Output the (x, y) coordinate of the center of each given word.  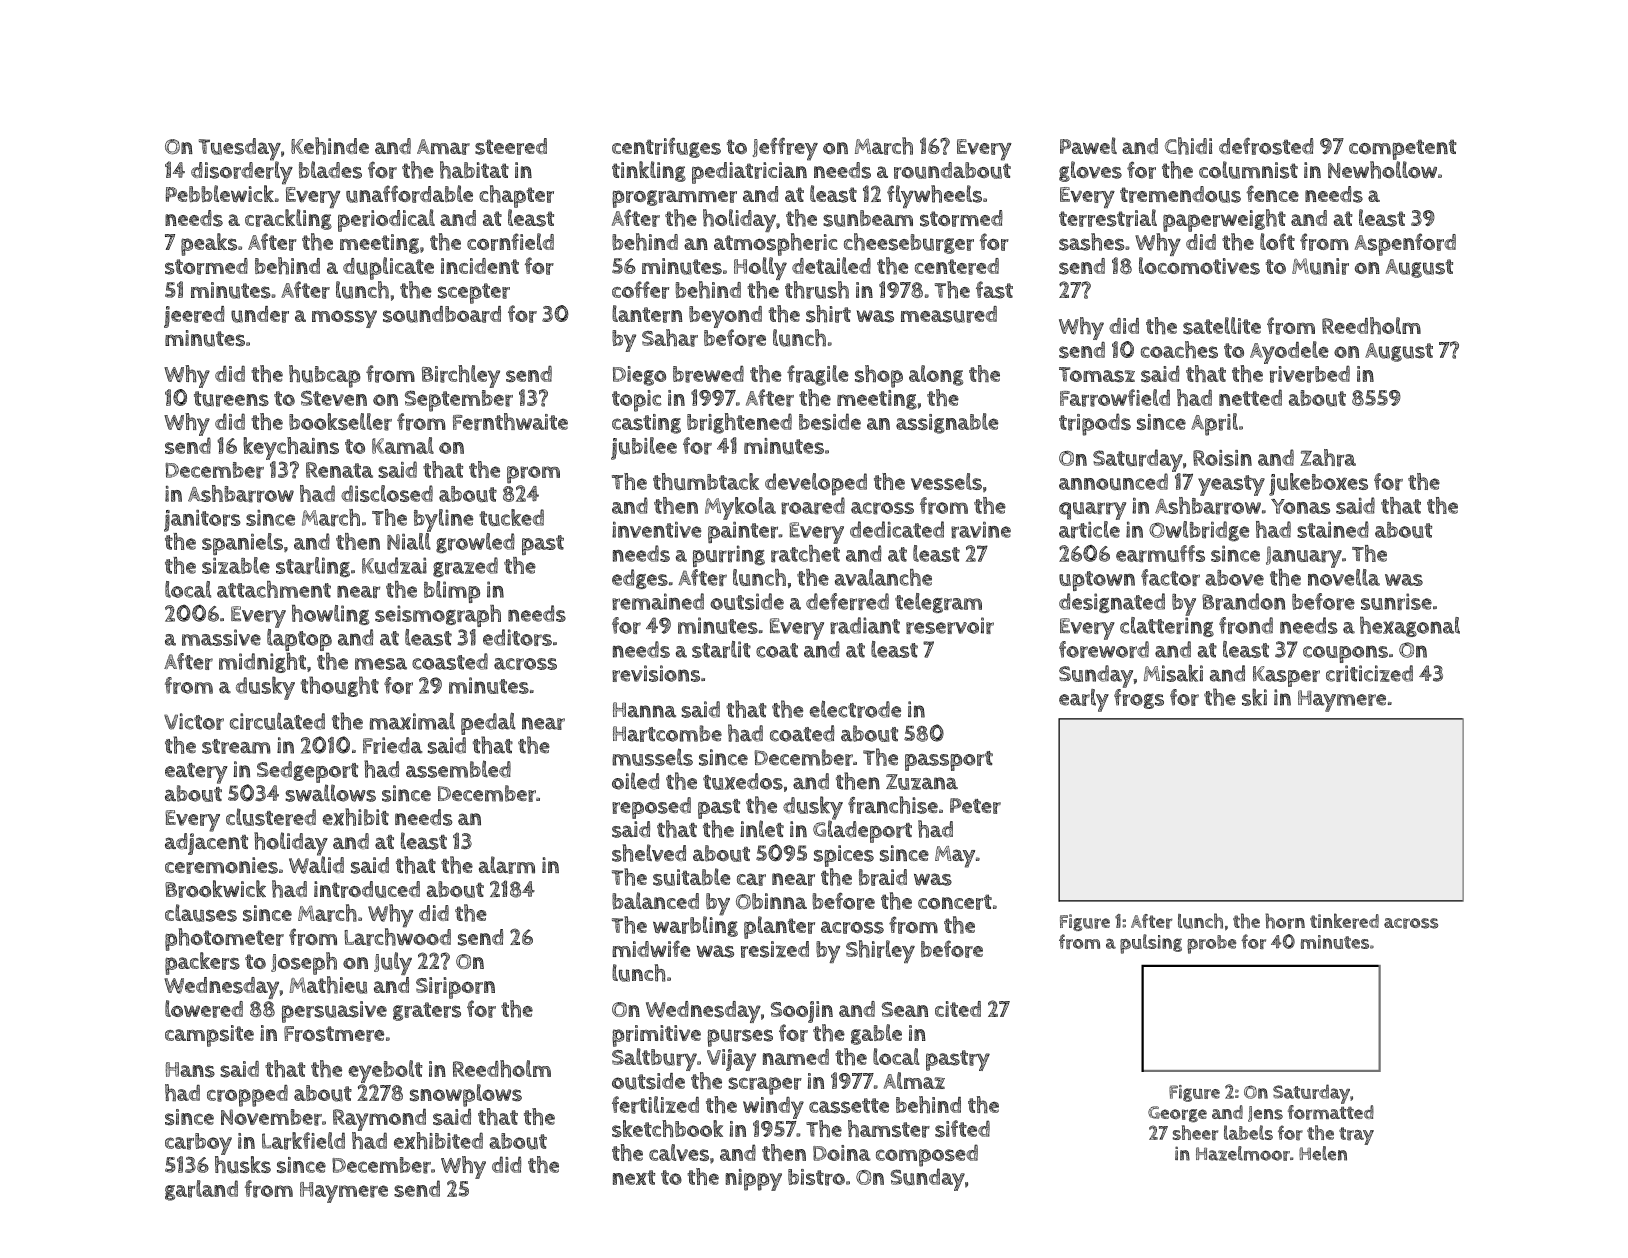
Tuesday (240, 149)
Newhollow (1382, 170)
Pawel (1088, 146)
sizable (236, 565)
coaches (1179, 350)
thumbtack (706, 481)
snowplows (466, 1095)
